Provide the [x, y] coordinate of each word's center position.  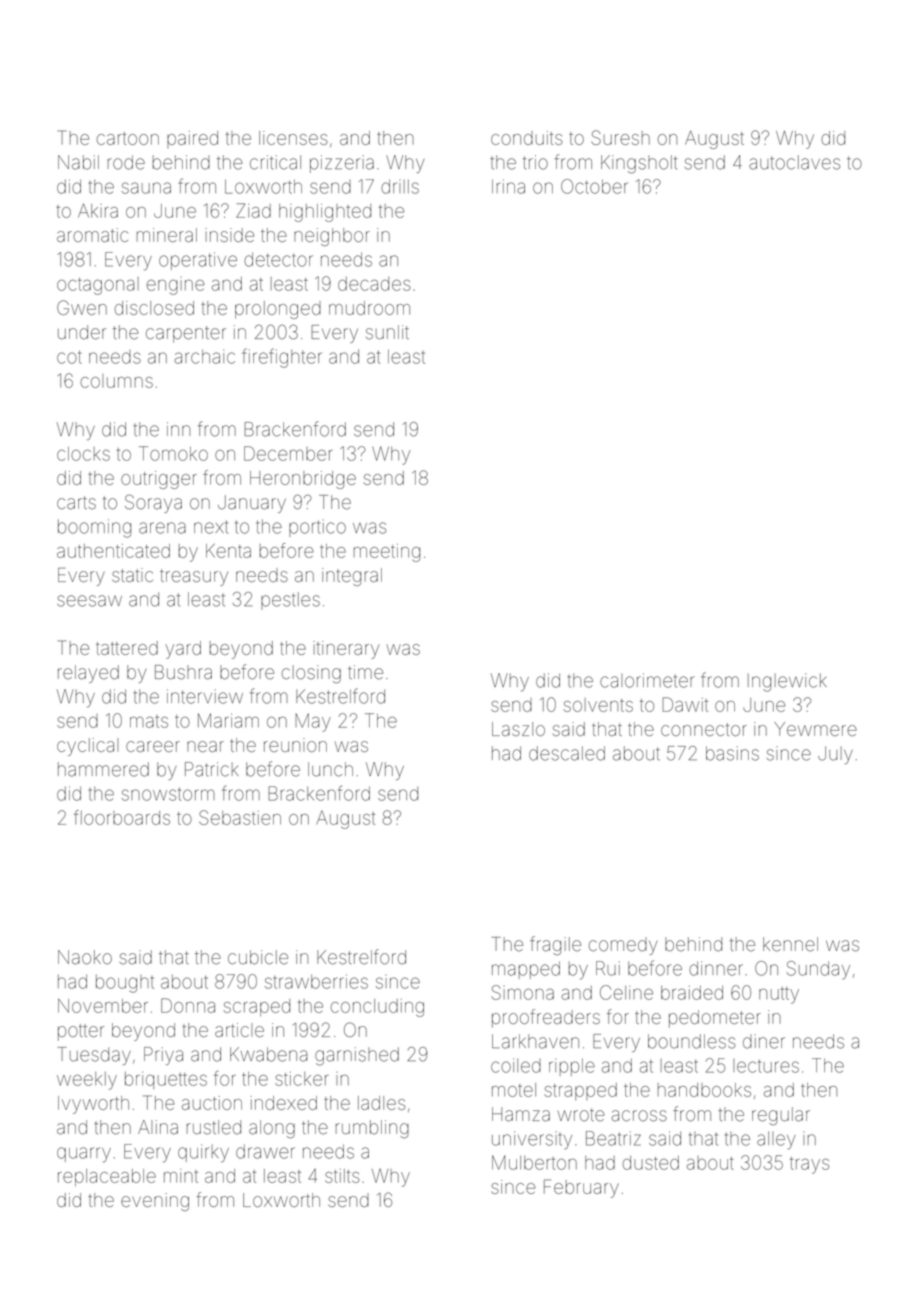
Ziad [253, 210]
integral [352, 577]
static [132, 575]
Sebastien [240, 817]
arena [162, 528]
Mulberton [534, 1162]
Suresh [620, 137]
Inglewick [787, 682]
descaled [567, 753]
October [594, 186]
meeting [387, 553]
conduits [527, 138]
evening [155, 1202]
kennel [790, 944]
